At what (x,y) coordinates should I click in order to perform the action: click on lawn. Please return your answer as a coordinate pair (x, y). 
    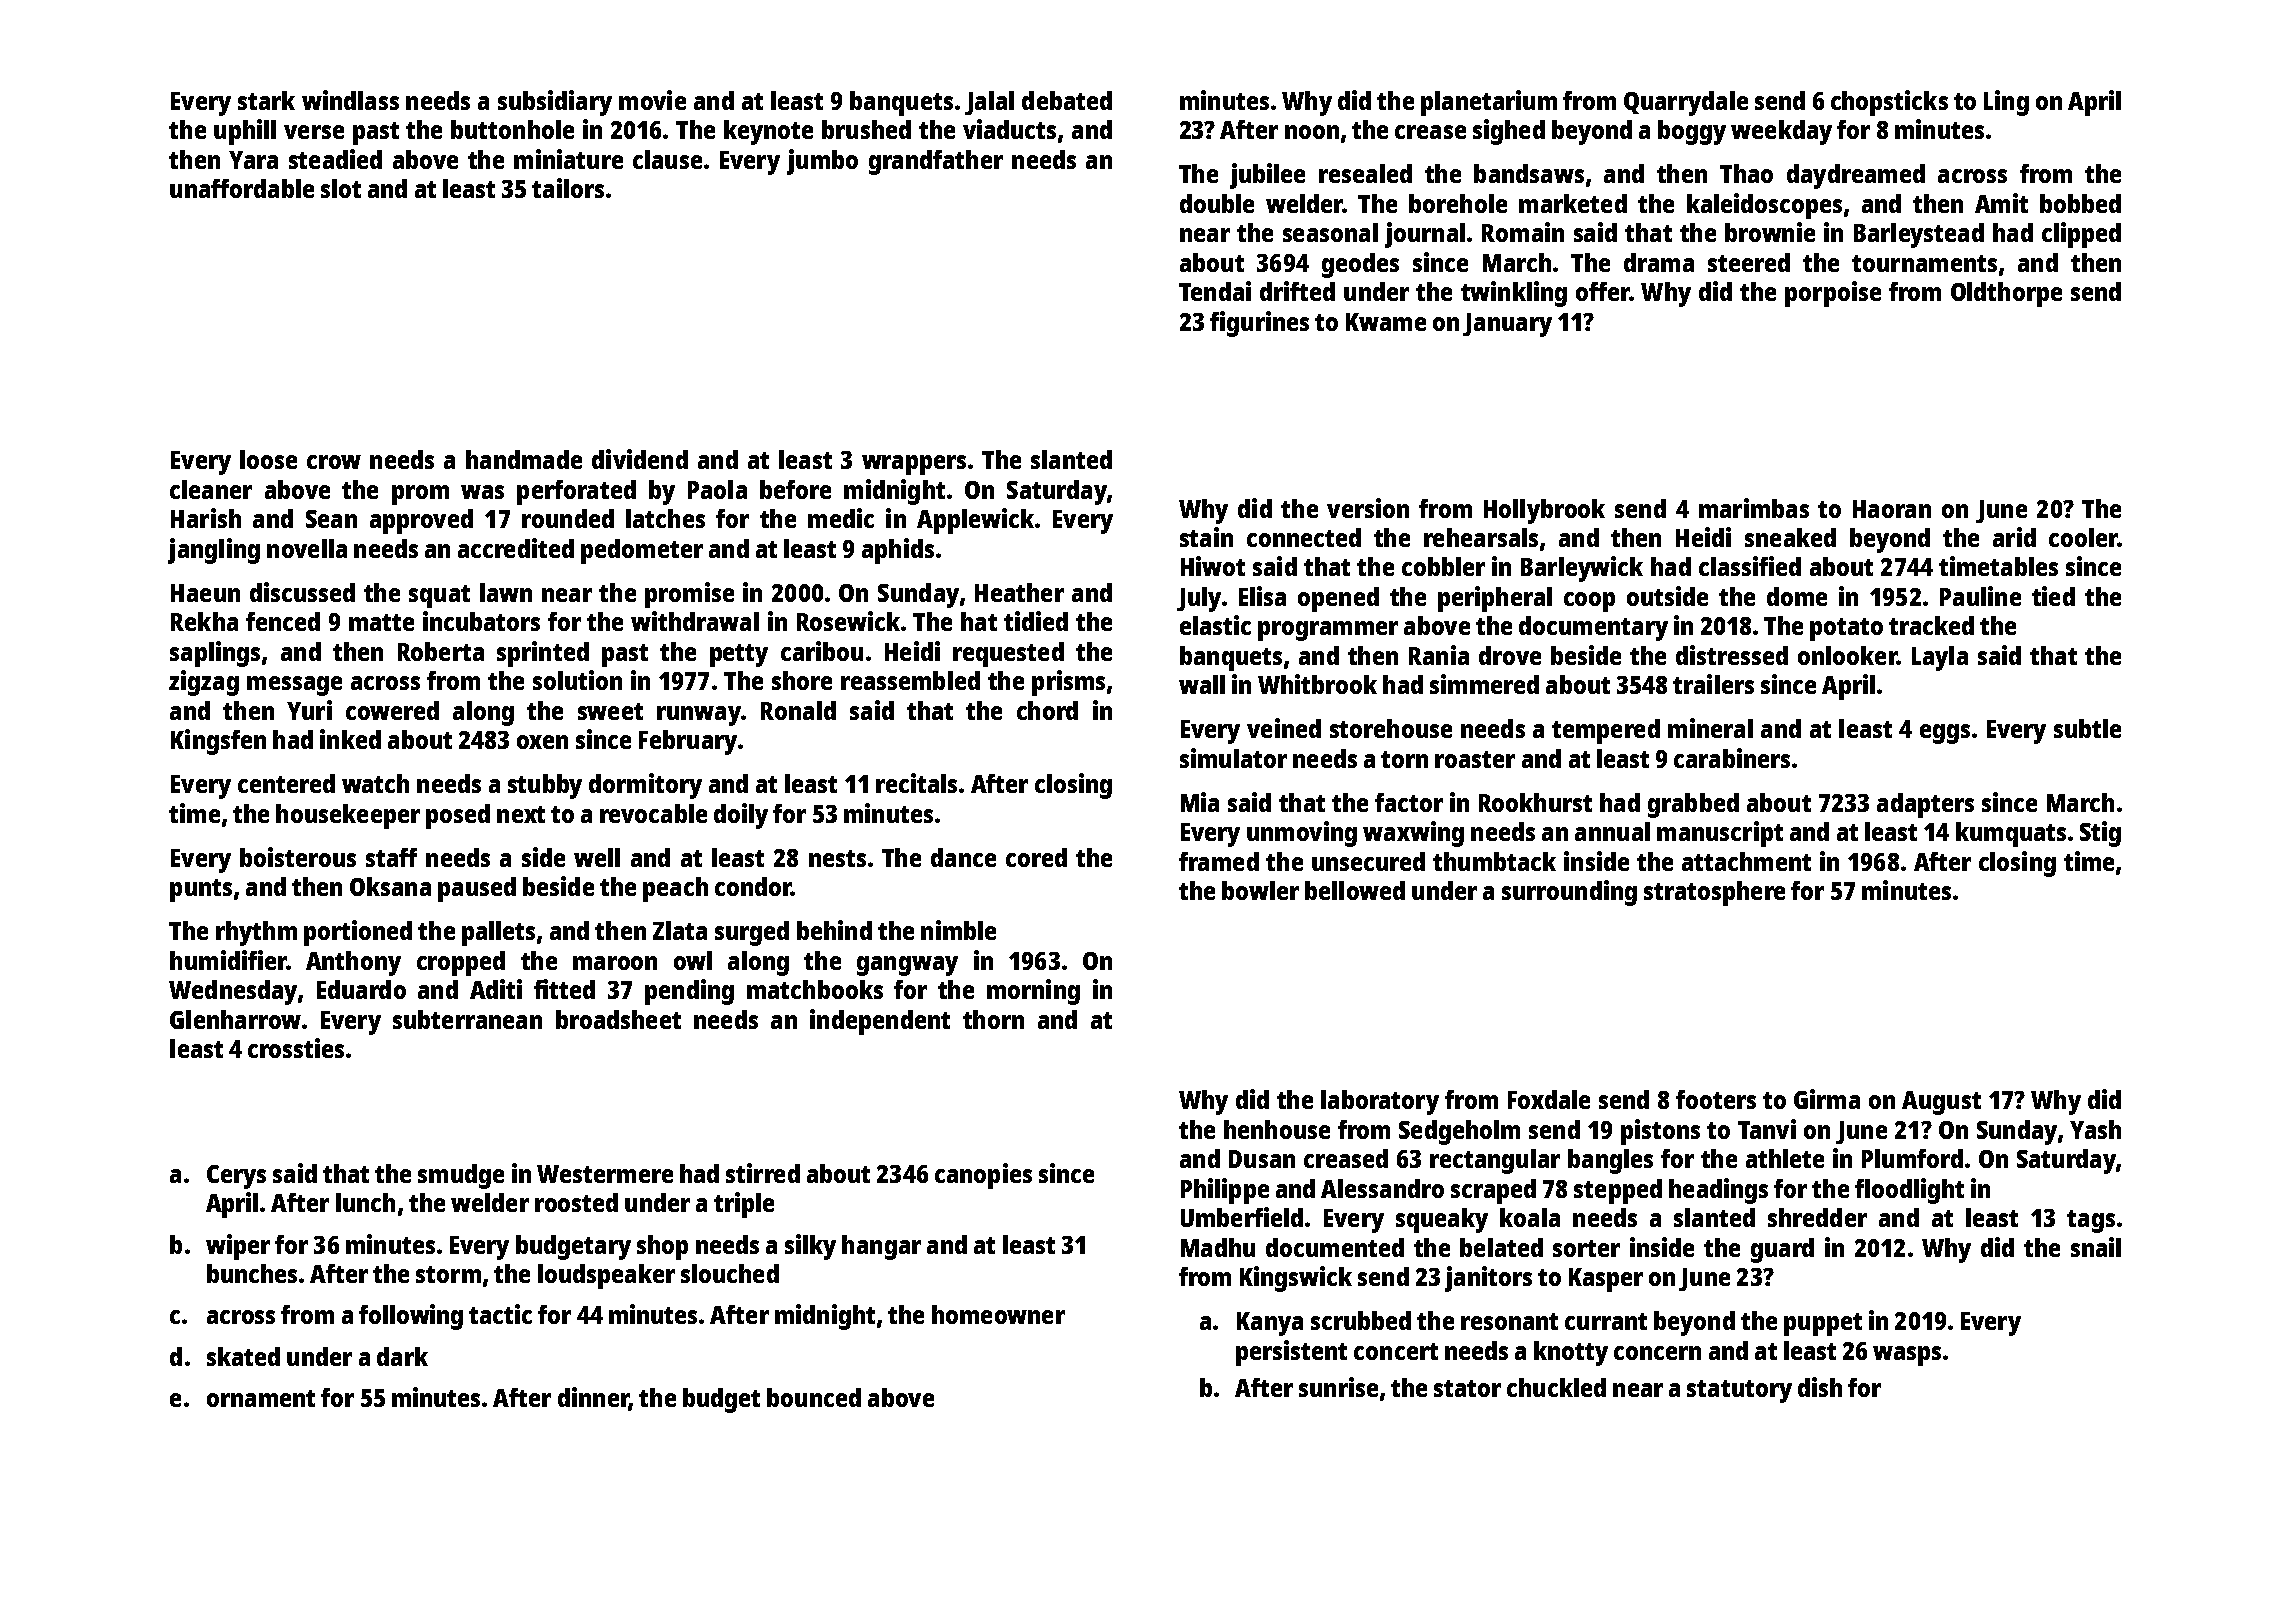
    Looking at the image, I should click on (506, 592).
